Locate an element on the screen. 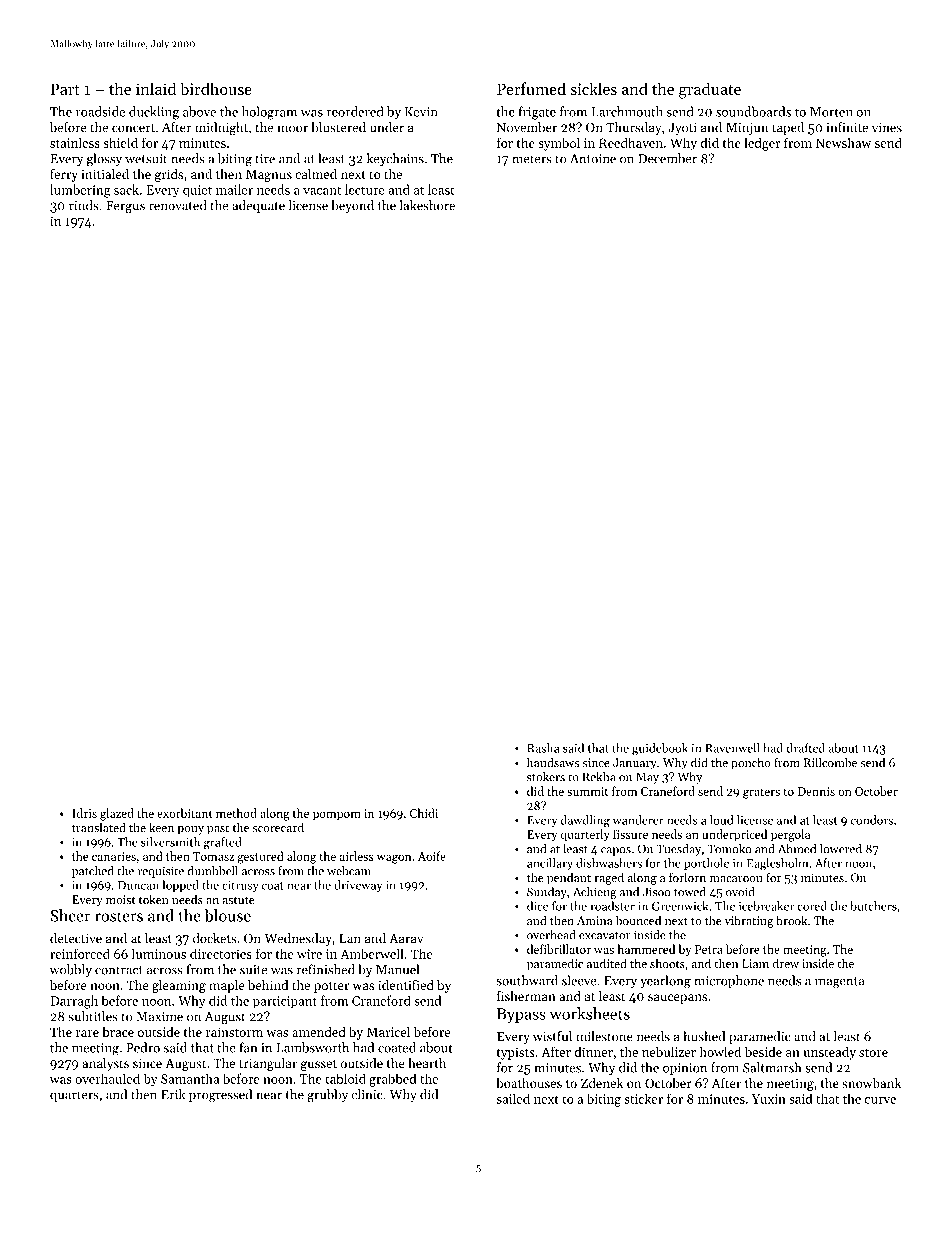 The height and width of the screenshot is (1233, 952). adequate is located at coordinates (258, 206).
